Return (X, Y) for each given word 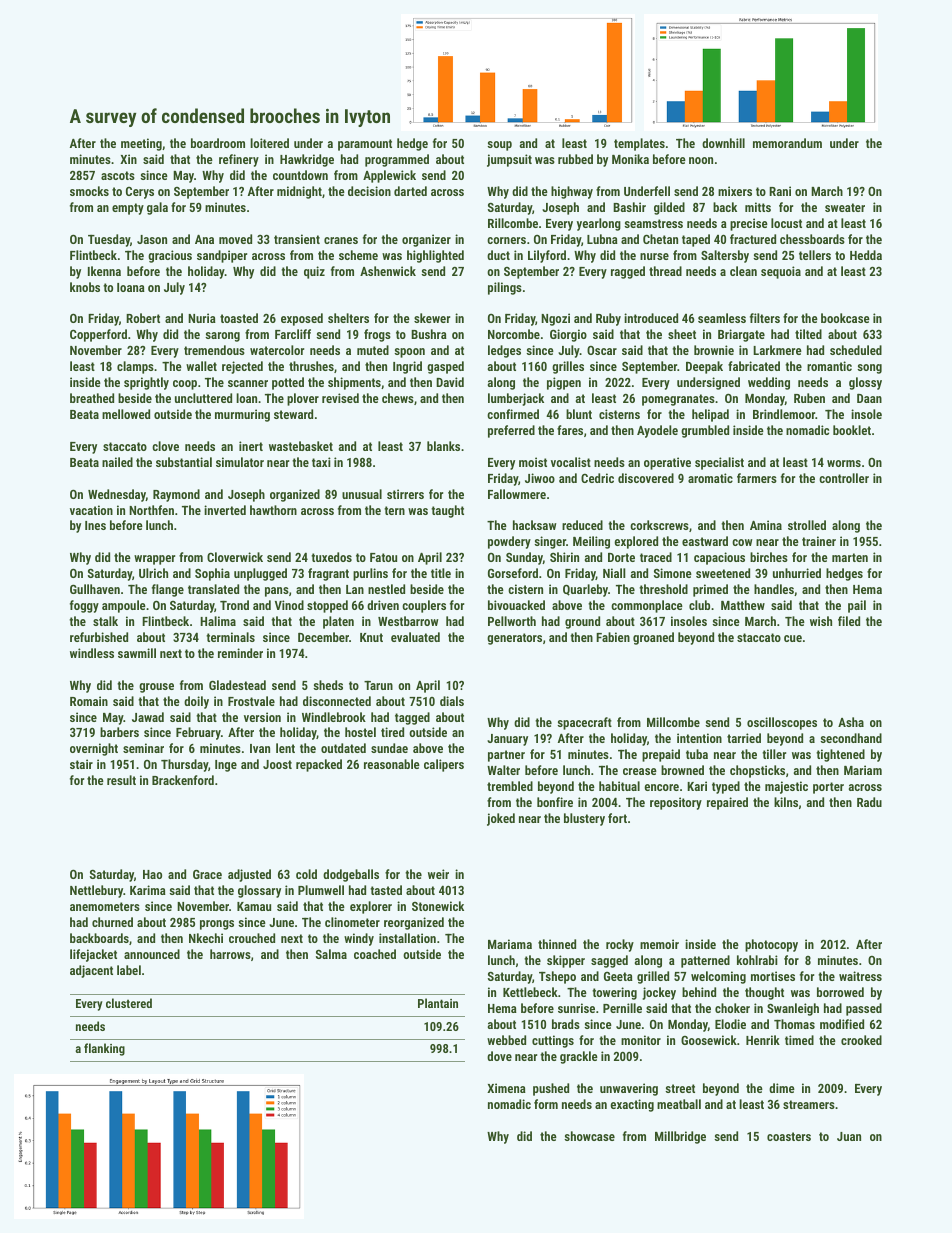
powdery (509, 542)
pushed (551, 1089)
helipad (710, 415)
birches (769, 557)
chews (398, 398)
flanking (104, 1049)
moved (235, 239)
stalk (105, 621)
